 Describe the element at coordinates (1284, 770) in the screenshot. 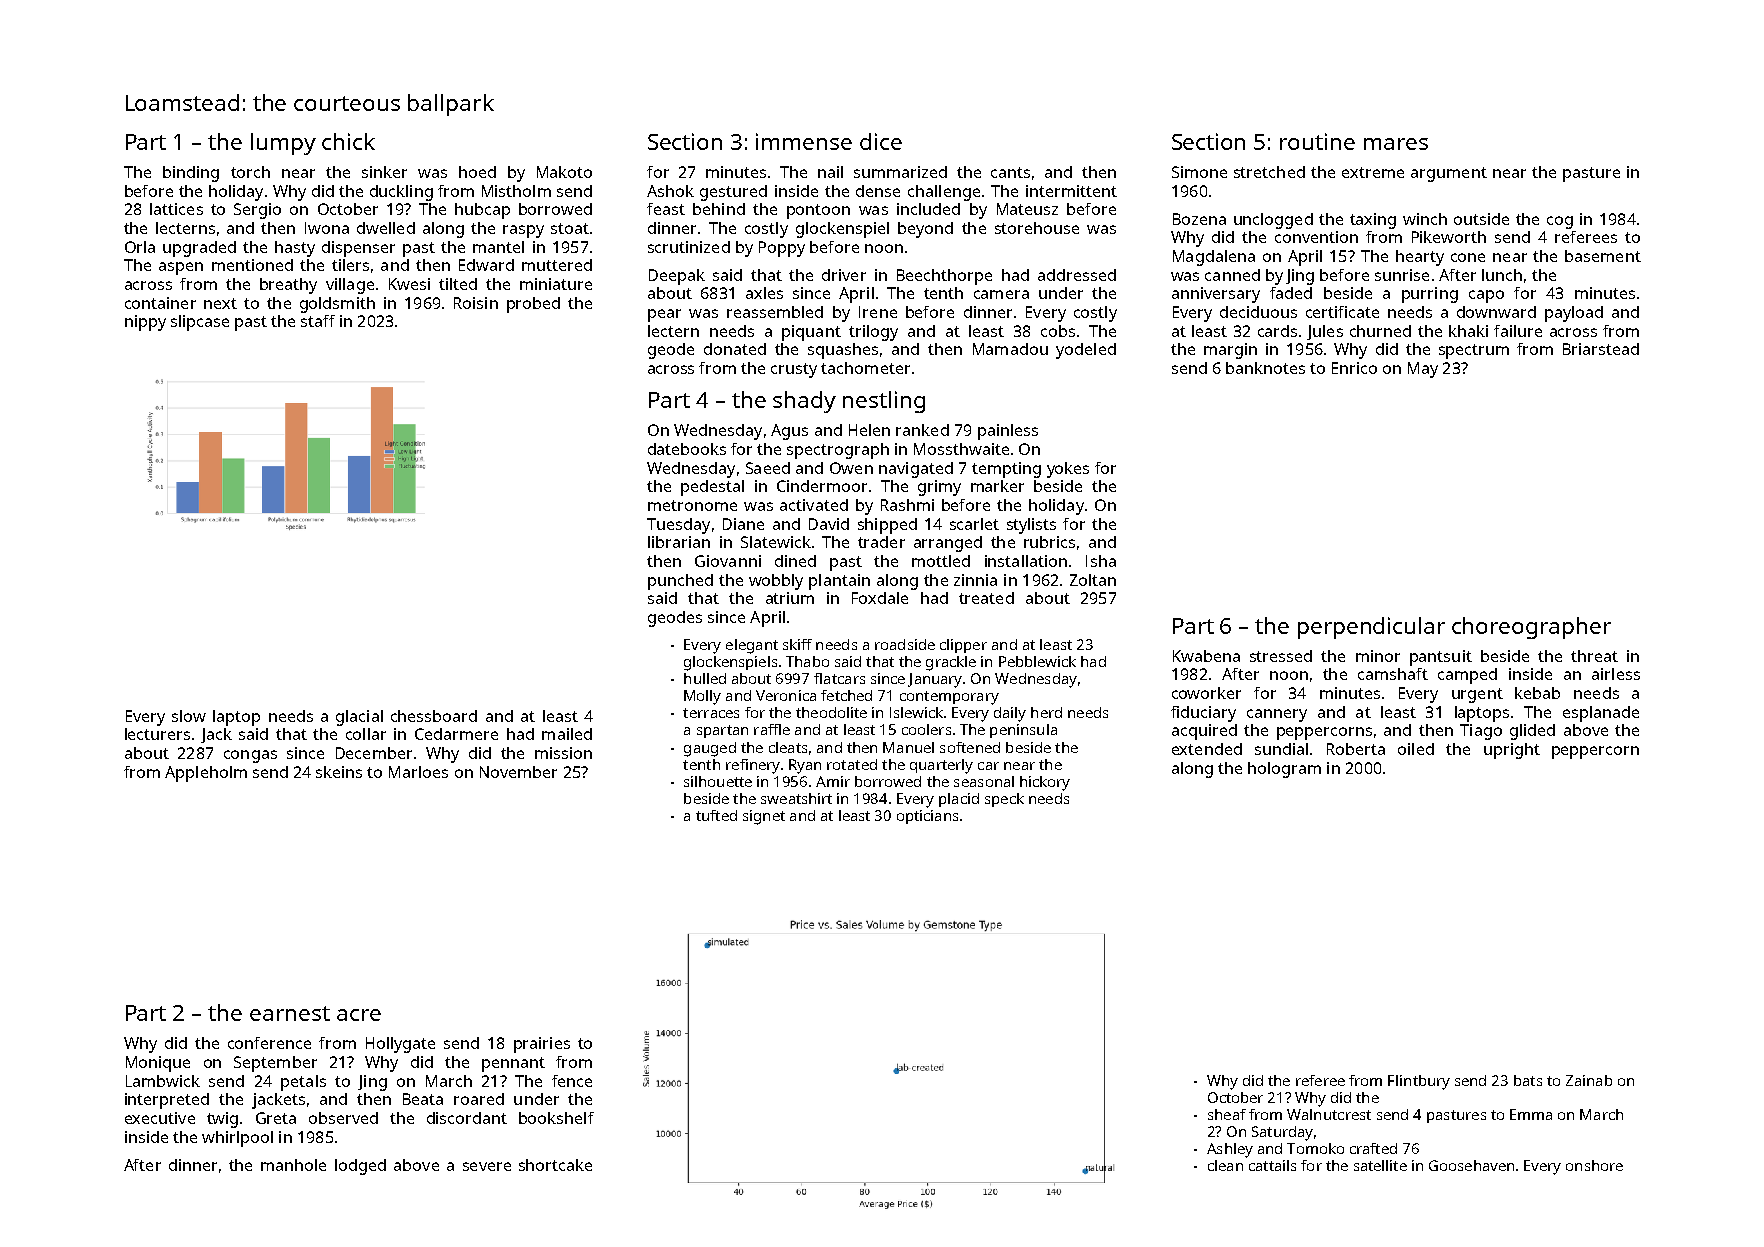

I see `hologram` at that location.
